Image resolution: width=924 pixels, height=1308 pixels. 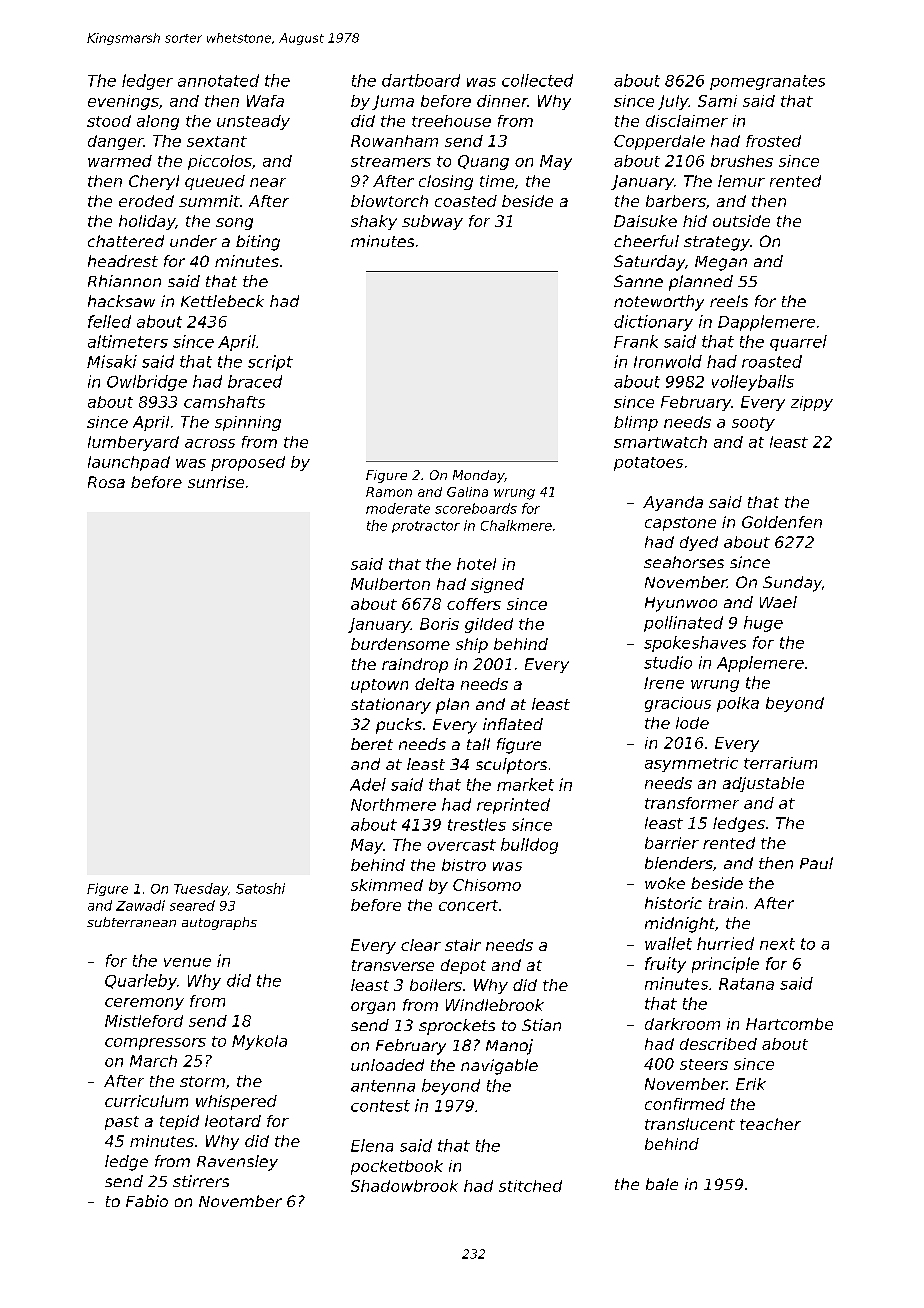 What do you see at coordinates (126, 241) in the screenshot?
I see `chattered` at bounding box center [126, 241].
